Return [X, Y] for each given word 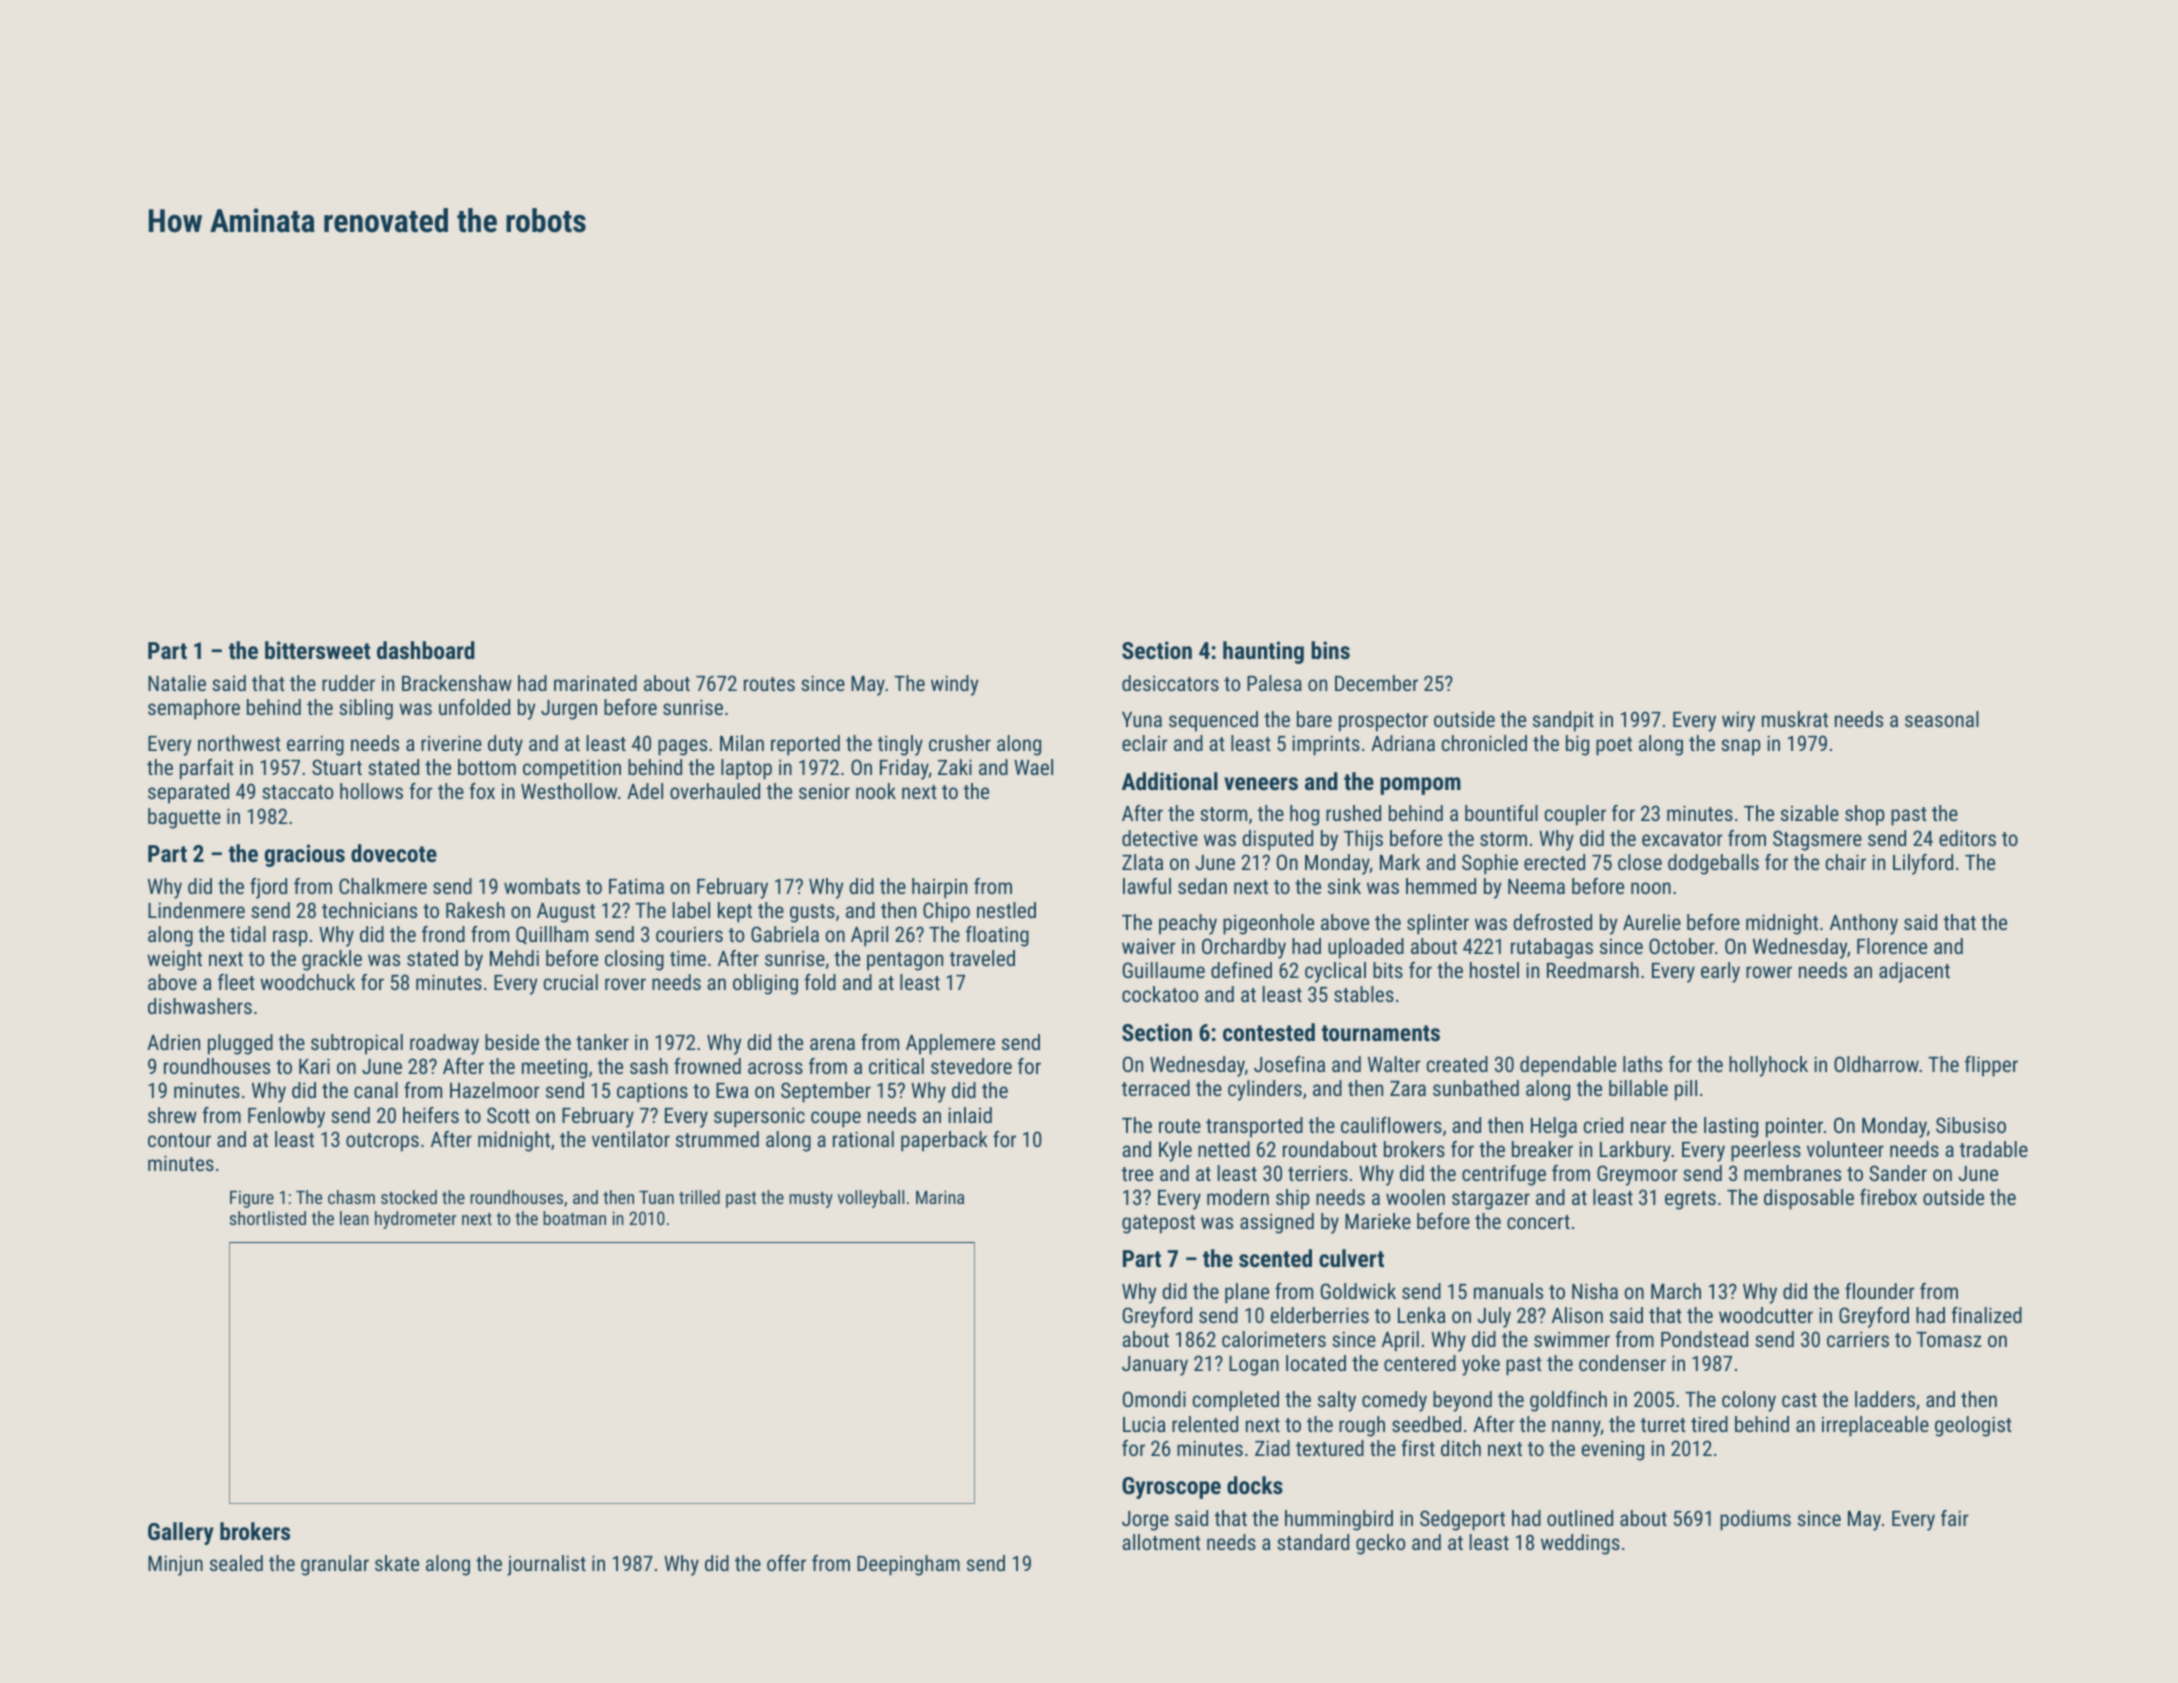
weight [174, 960]
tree [1137, 1174]
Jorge [1145, 1521]
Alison [1577, 1315]
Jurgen [569, 710]
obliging [765, 984]
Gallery [181, 1533]
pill [1686, 1090]
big [1577, 745]
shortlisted [267, 1218]
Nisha [1595, 1291]
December [1376, 683]
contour [179, 1140]
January [1155, 1366]
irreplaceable [1875, 1426]
